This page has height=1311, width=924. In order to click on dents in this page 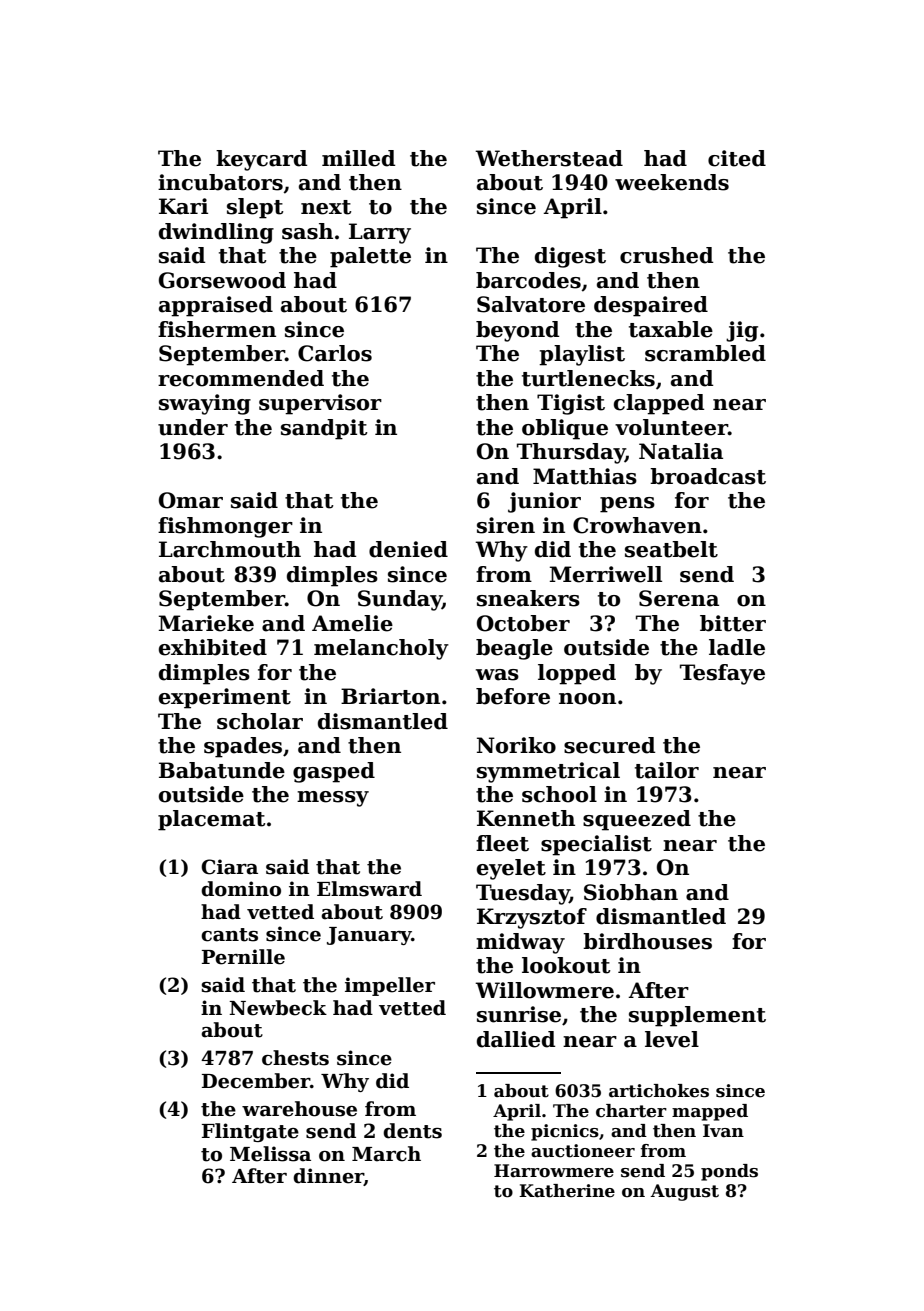, I will do `click(412, 1131)`.
